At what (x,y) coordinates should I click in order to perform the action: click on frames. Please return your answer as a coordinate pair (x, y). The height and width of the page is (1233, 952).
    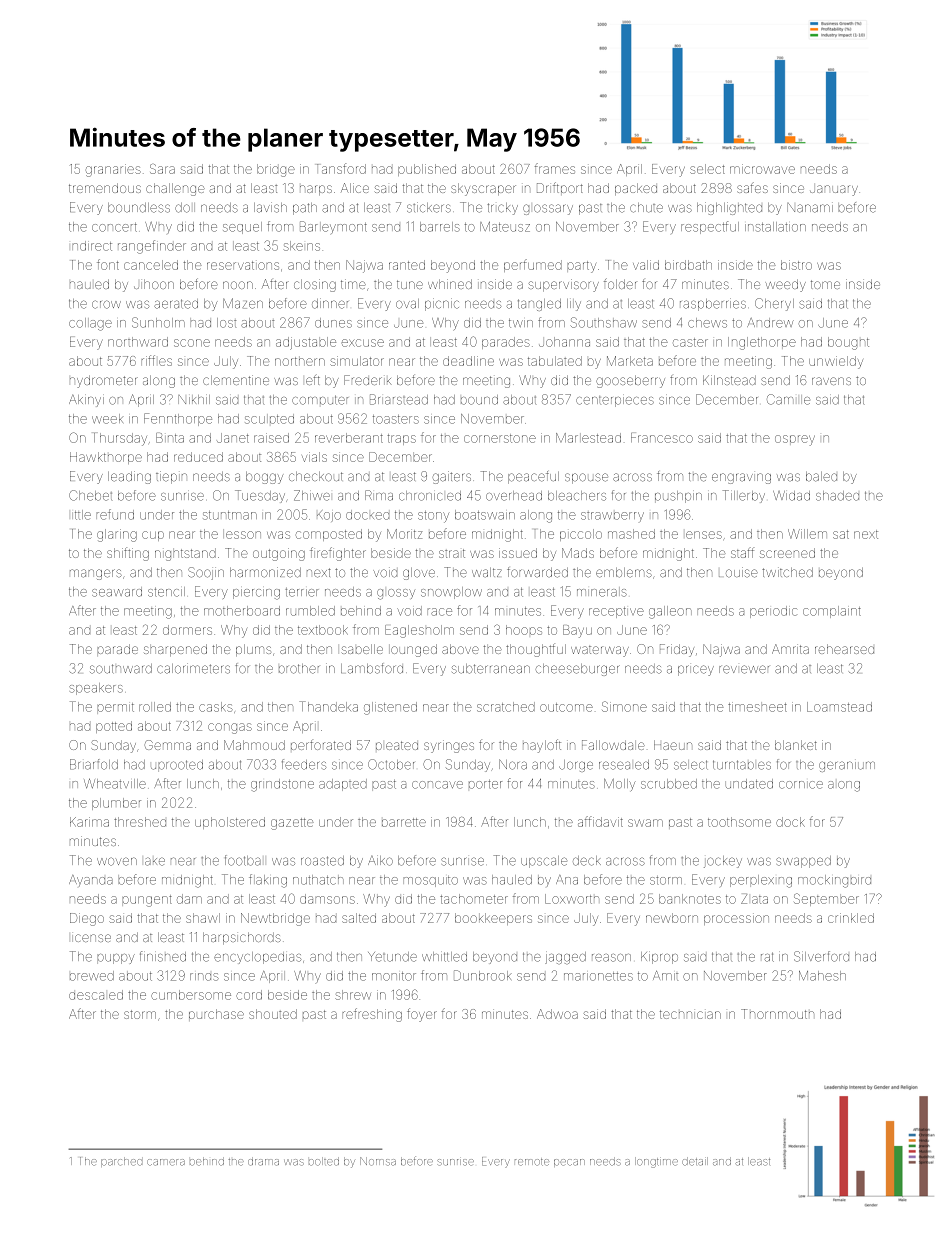
    Looking at the image, I should click on (555, 168).
